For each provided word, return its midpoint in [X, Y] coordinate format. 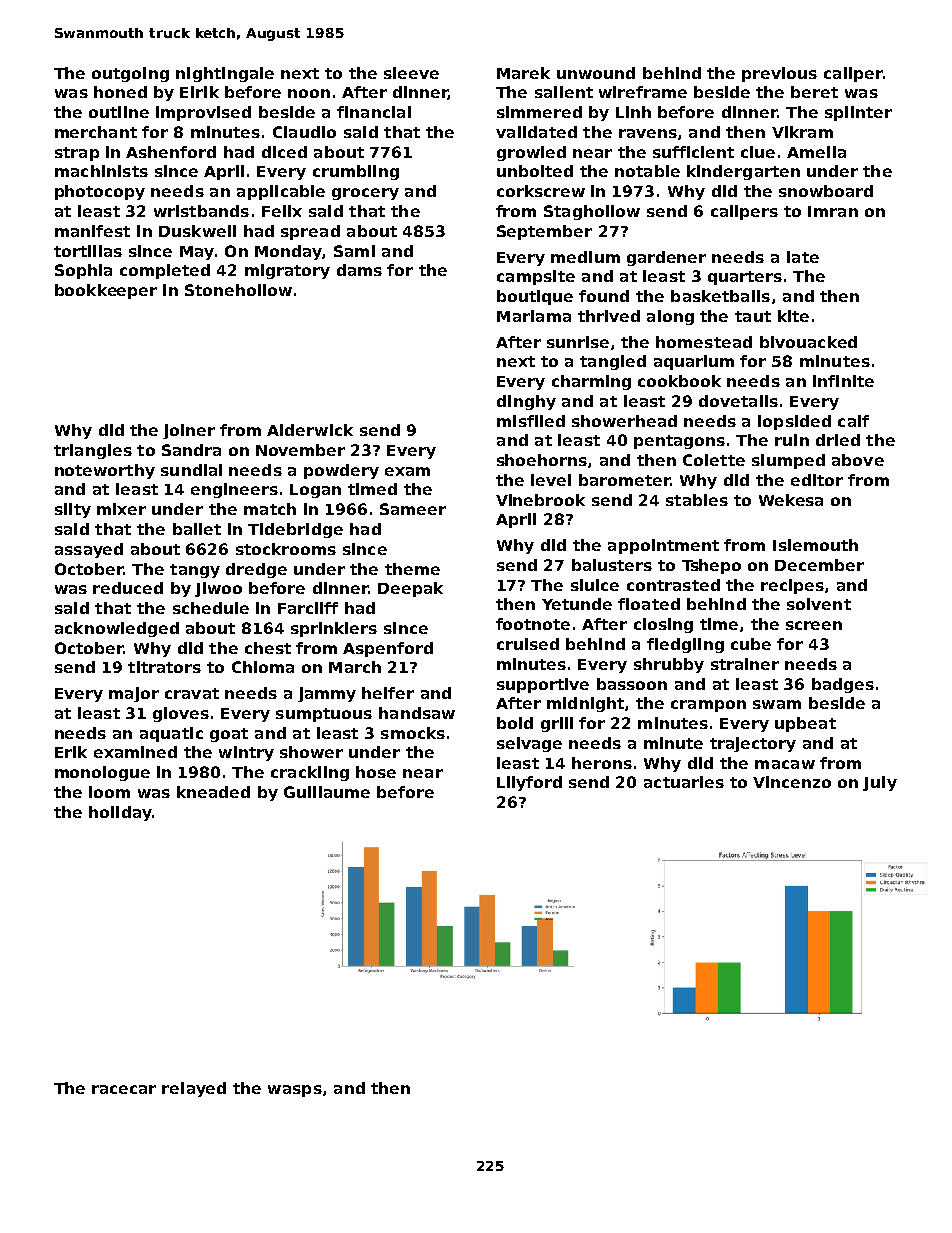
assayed [89, 550]
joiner [189, 431]
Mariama [534, 316]
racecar [124, 1089]
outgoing [130, 74]
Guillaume [327, 792]
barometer [624, 480]
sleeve [411, 73]
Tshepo [711, 566]
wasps [295, 1091]
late [803, 257]
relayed [194, 1089]
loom [109, 792]
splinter [858, 113]
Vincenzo [792, 782]
